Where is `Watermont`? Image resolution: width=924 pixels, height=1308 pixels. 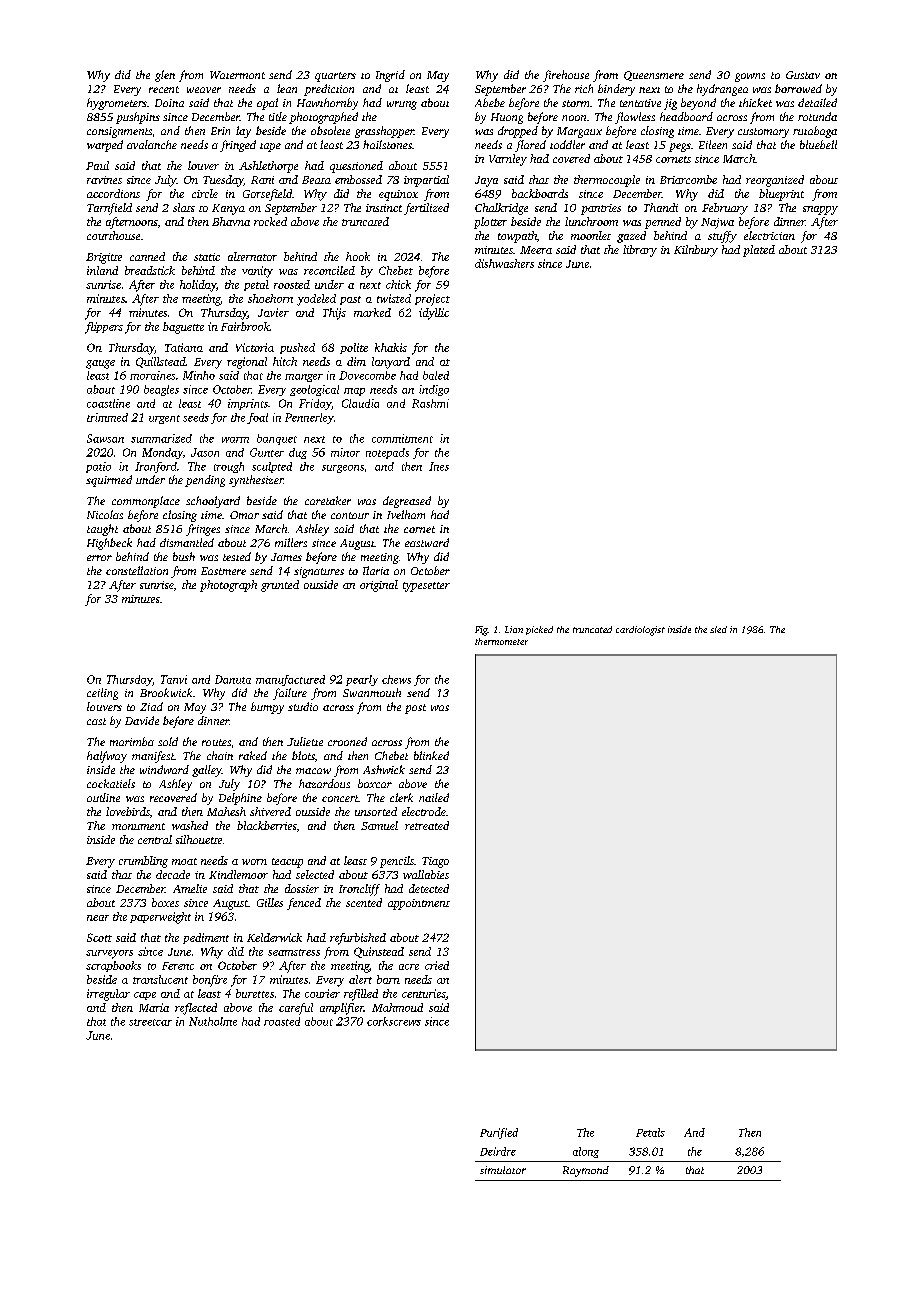
Watermont is located at coordinates (237, 75).
